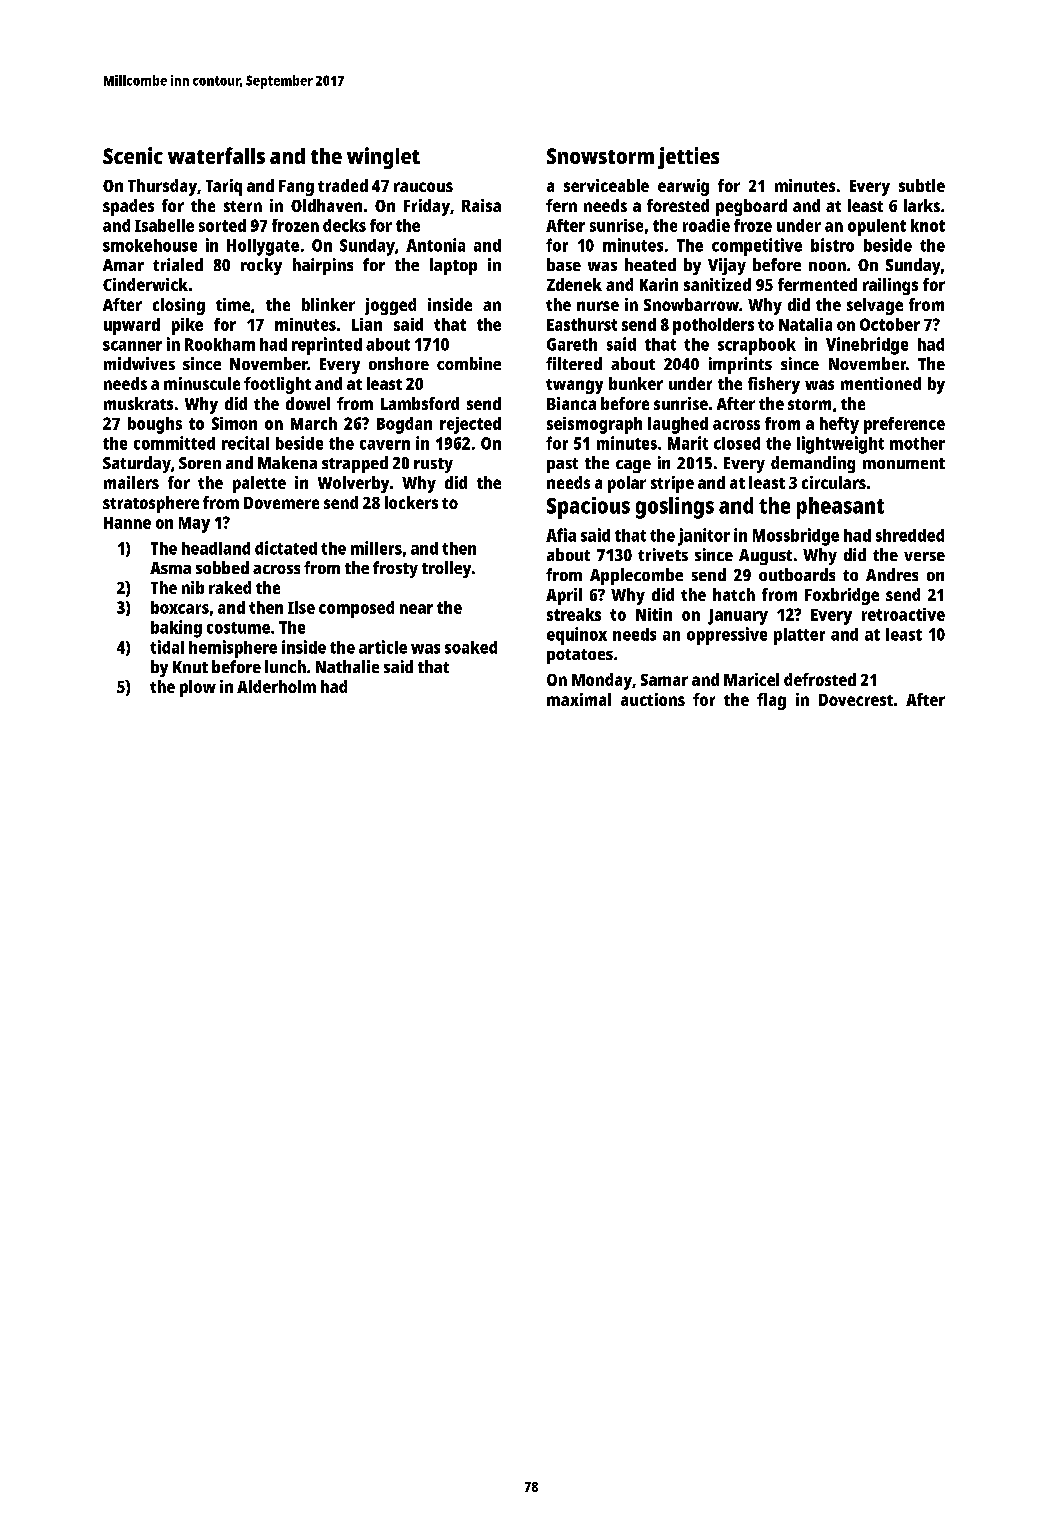 This image has height=1518, width=1048. Describe the element at coordinates (633, 466) in the image. I see `cage` at that location.
